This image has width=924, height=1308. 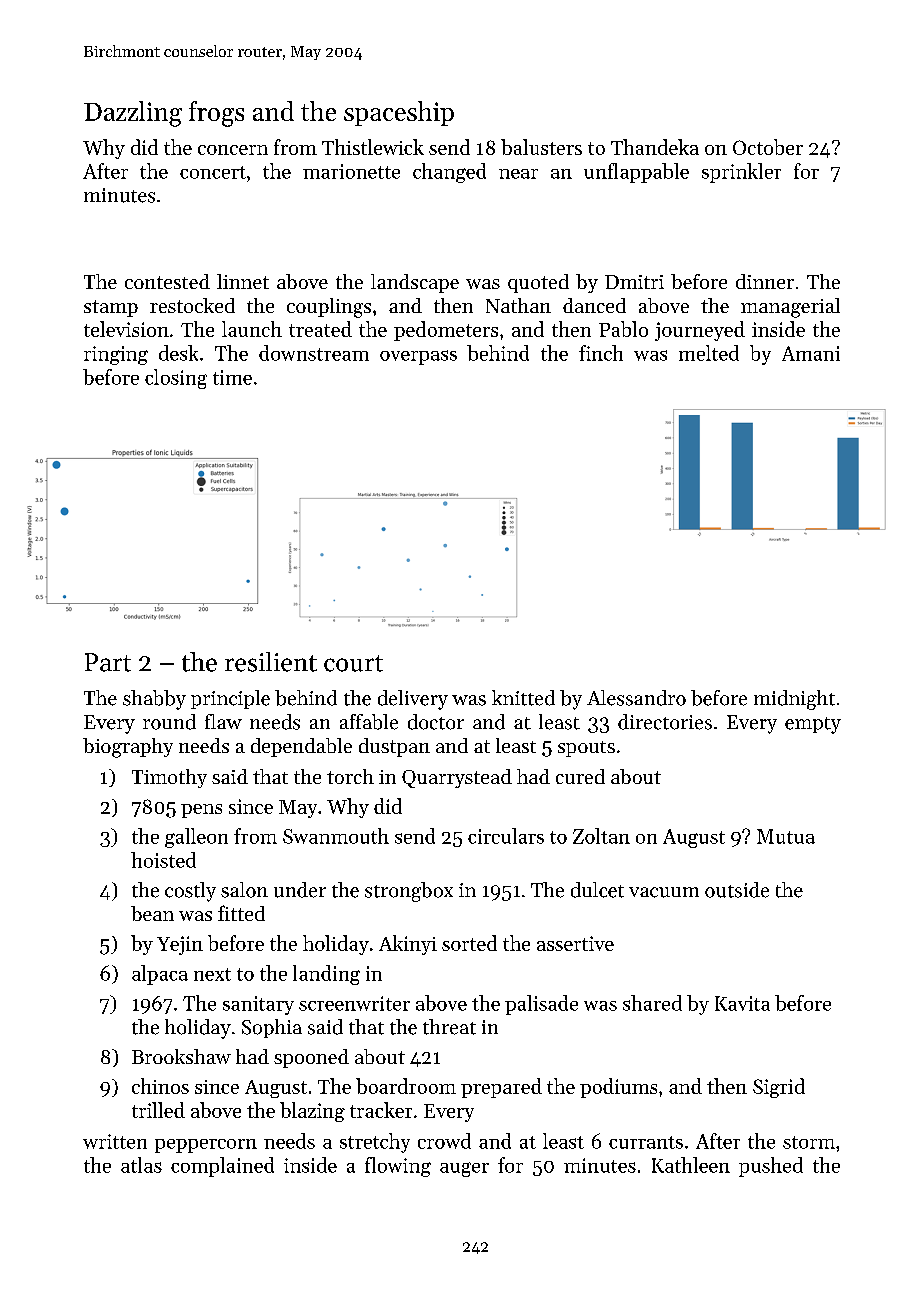 What do you see at coordinates (181, 1056) in the image?
I see `Brookshaw` at bounding box center [181, 1056].
